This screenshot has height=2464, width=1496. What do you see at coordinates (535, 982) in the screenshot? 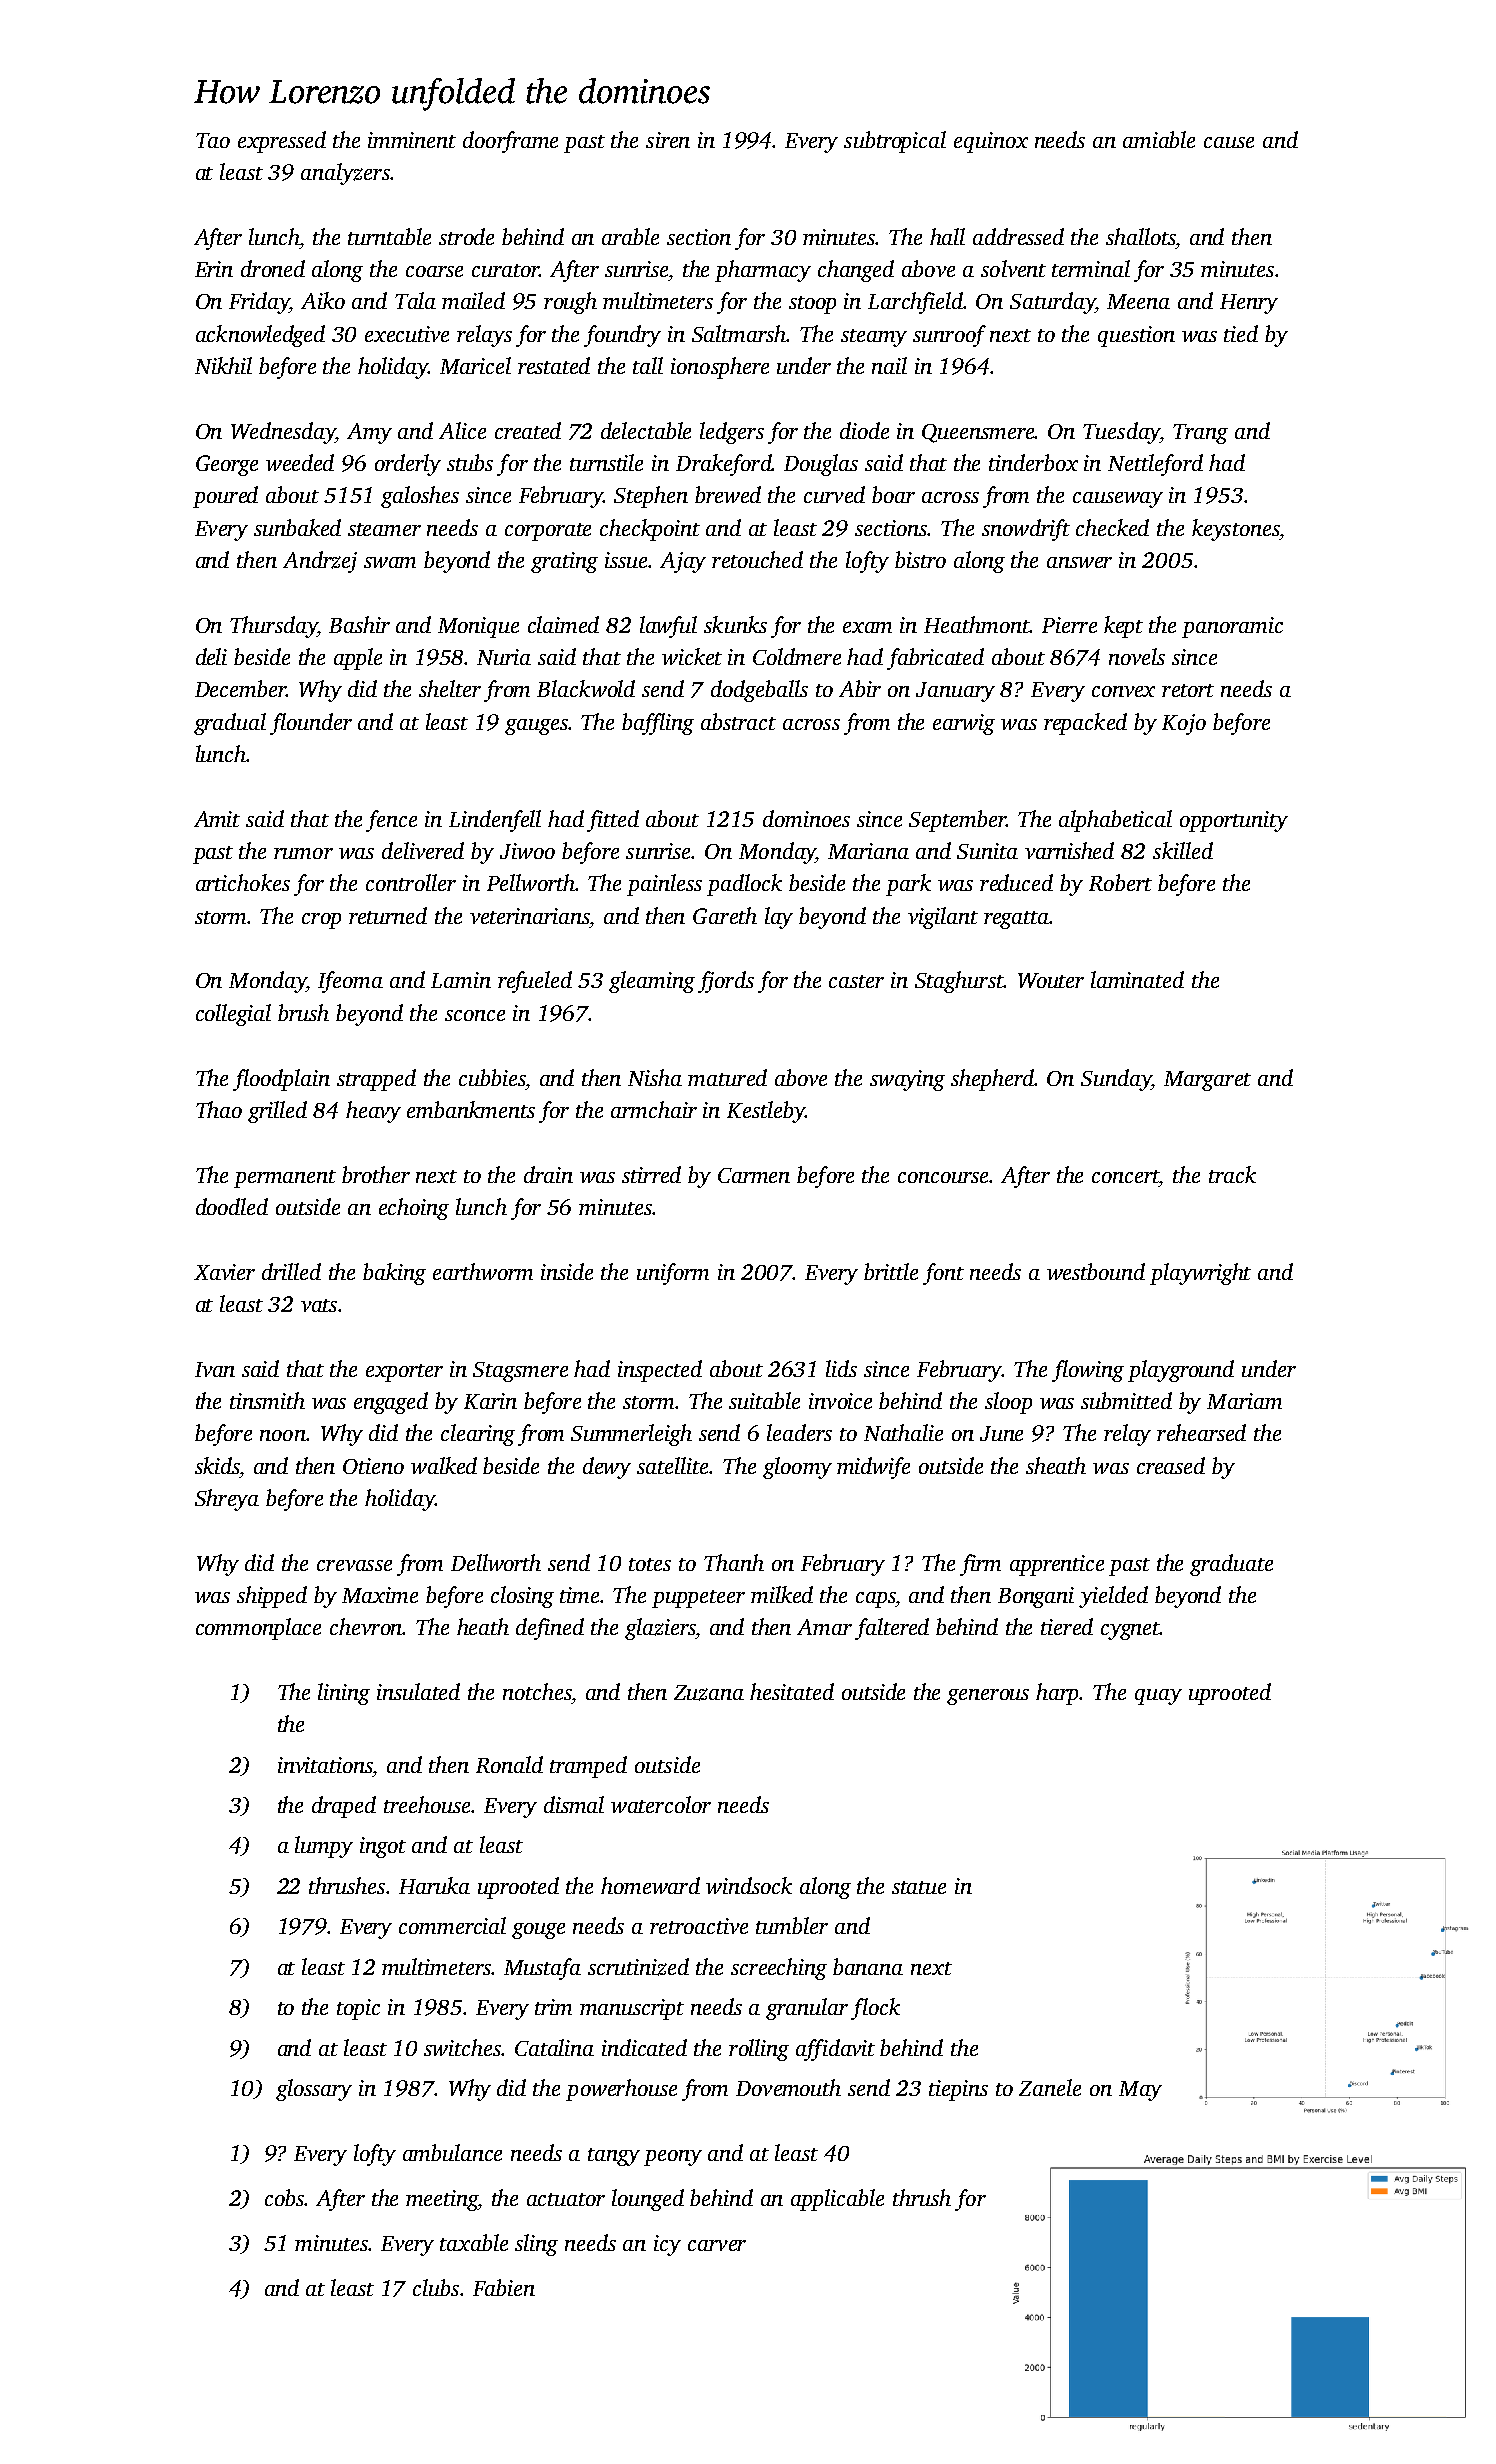
I see `refueled` at bounding box center [535, 982].
